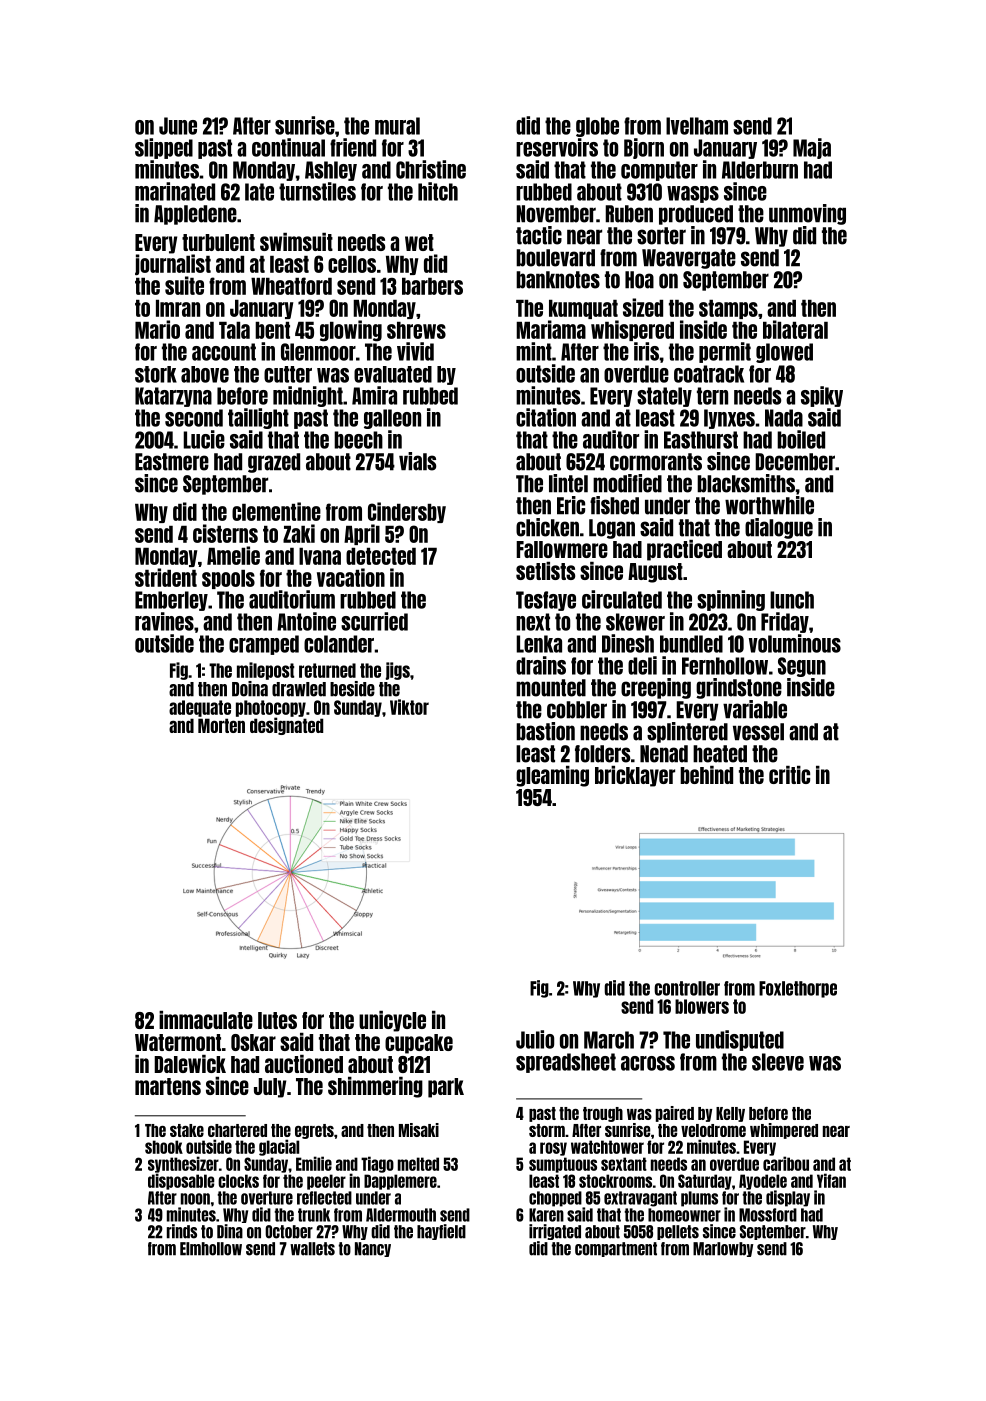  Describe the element at coordinates (659, 171) in the document. I see `computer` at that location.
